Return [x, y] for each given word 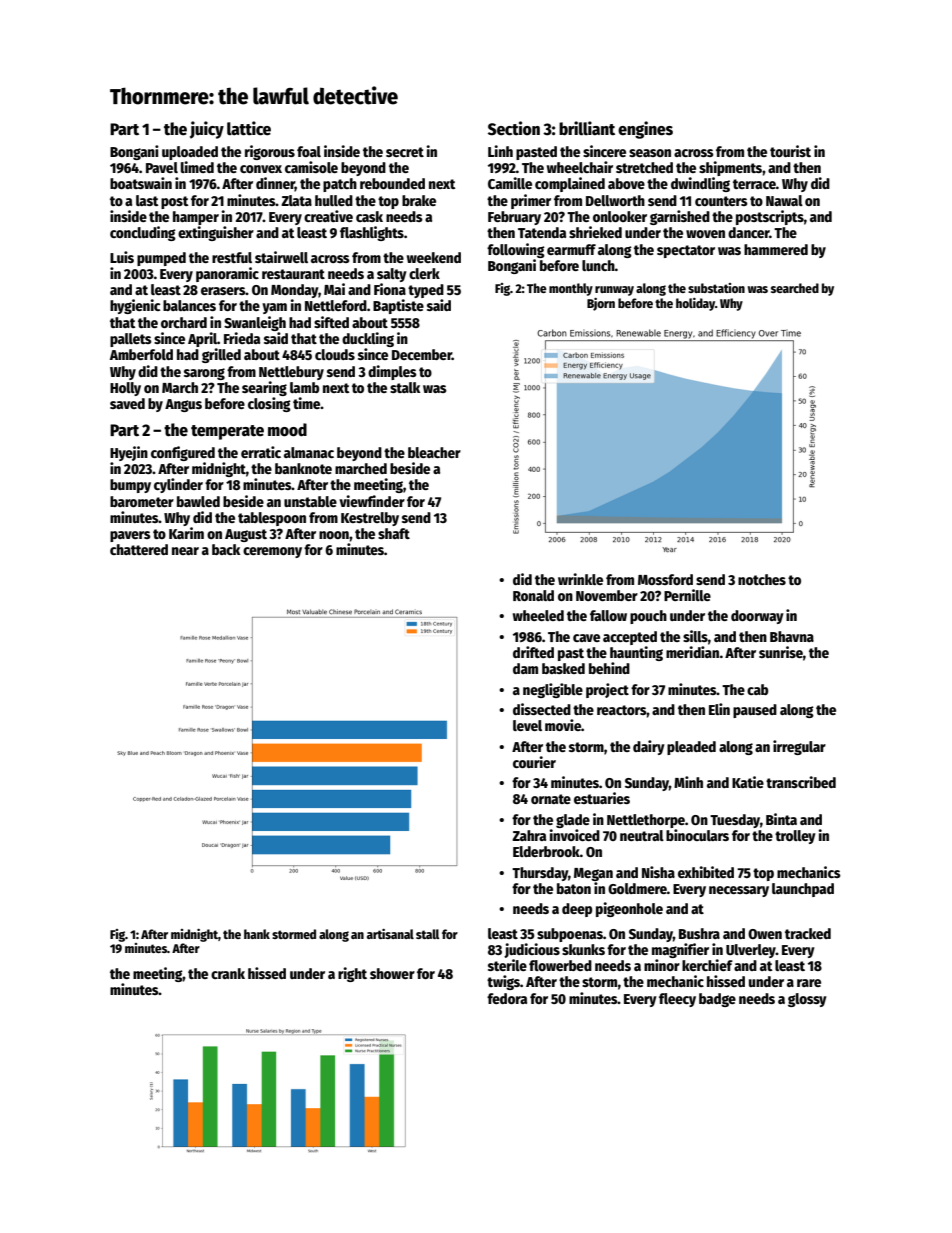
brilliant [587, 128]
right [352, 974]
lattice [249, 128]
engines [645, 130]
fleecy [677, 1000]
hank [257, 934]
